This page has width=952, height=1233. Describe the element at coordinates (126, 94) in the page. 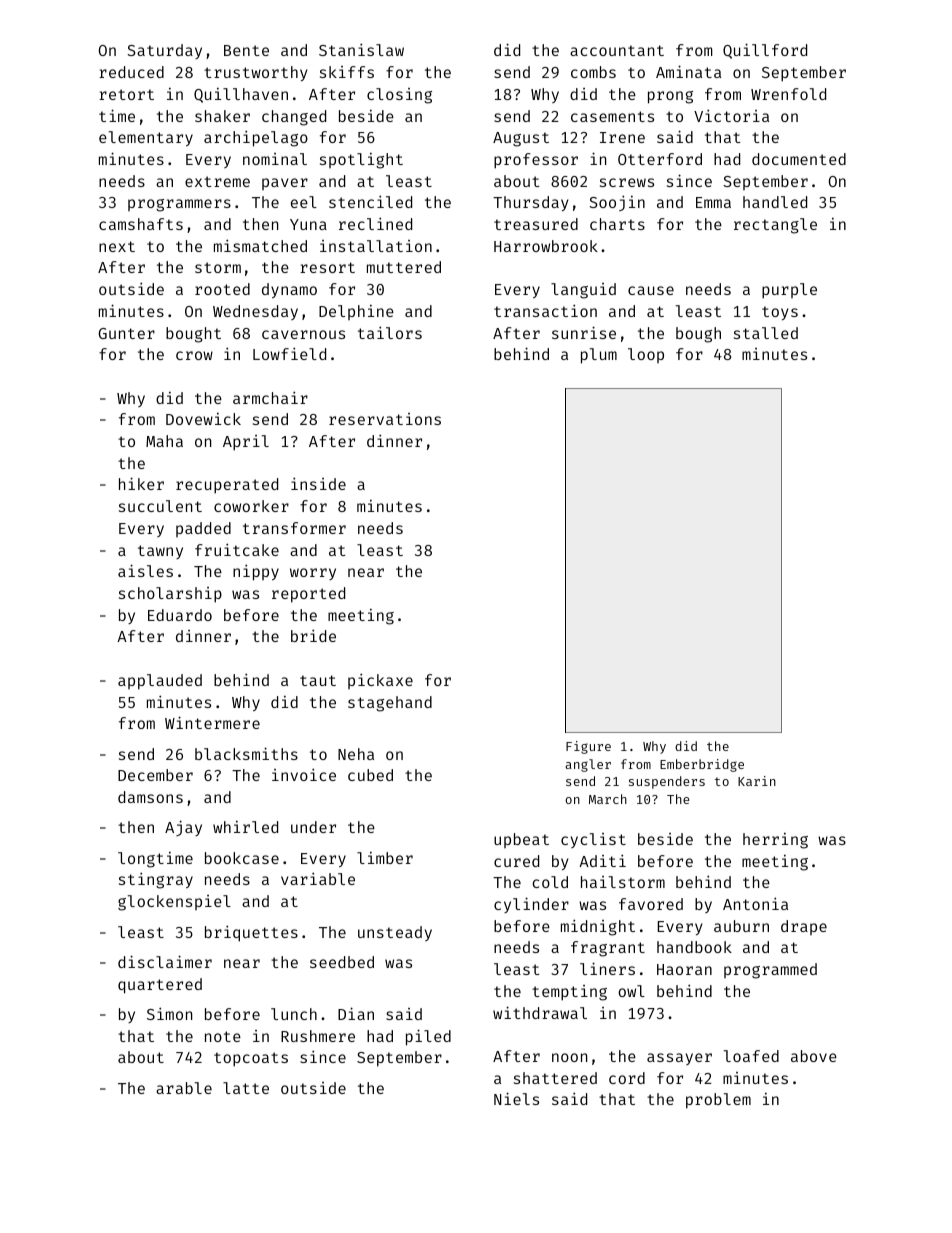

I see `retort` at that location.
